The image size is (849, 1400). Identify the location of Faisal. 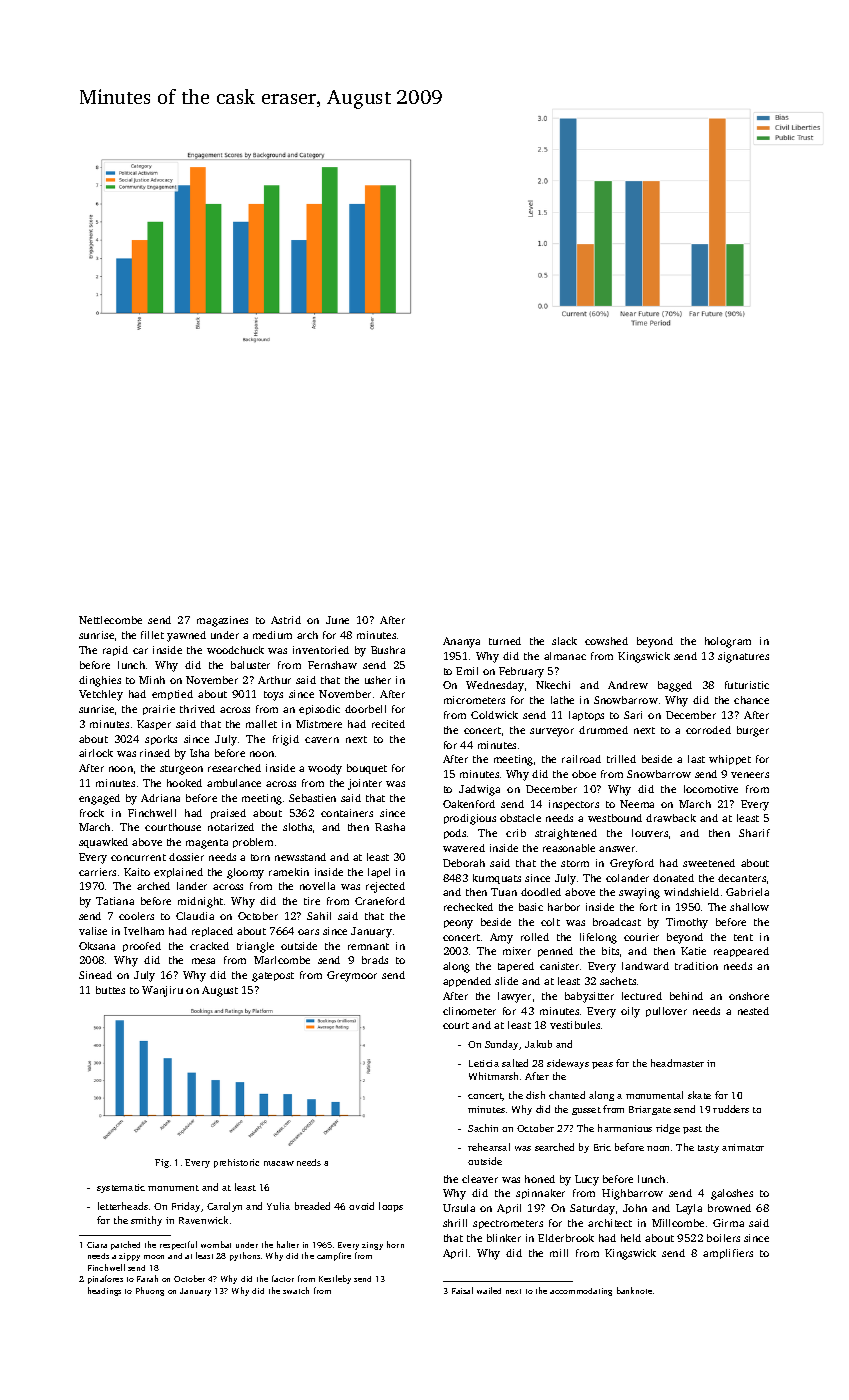
(462, 1290).
